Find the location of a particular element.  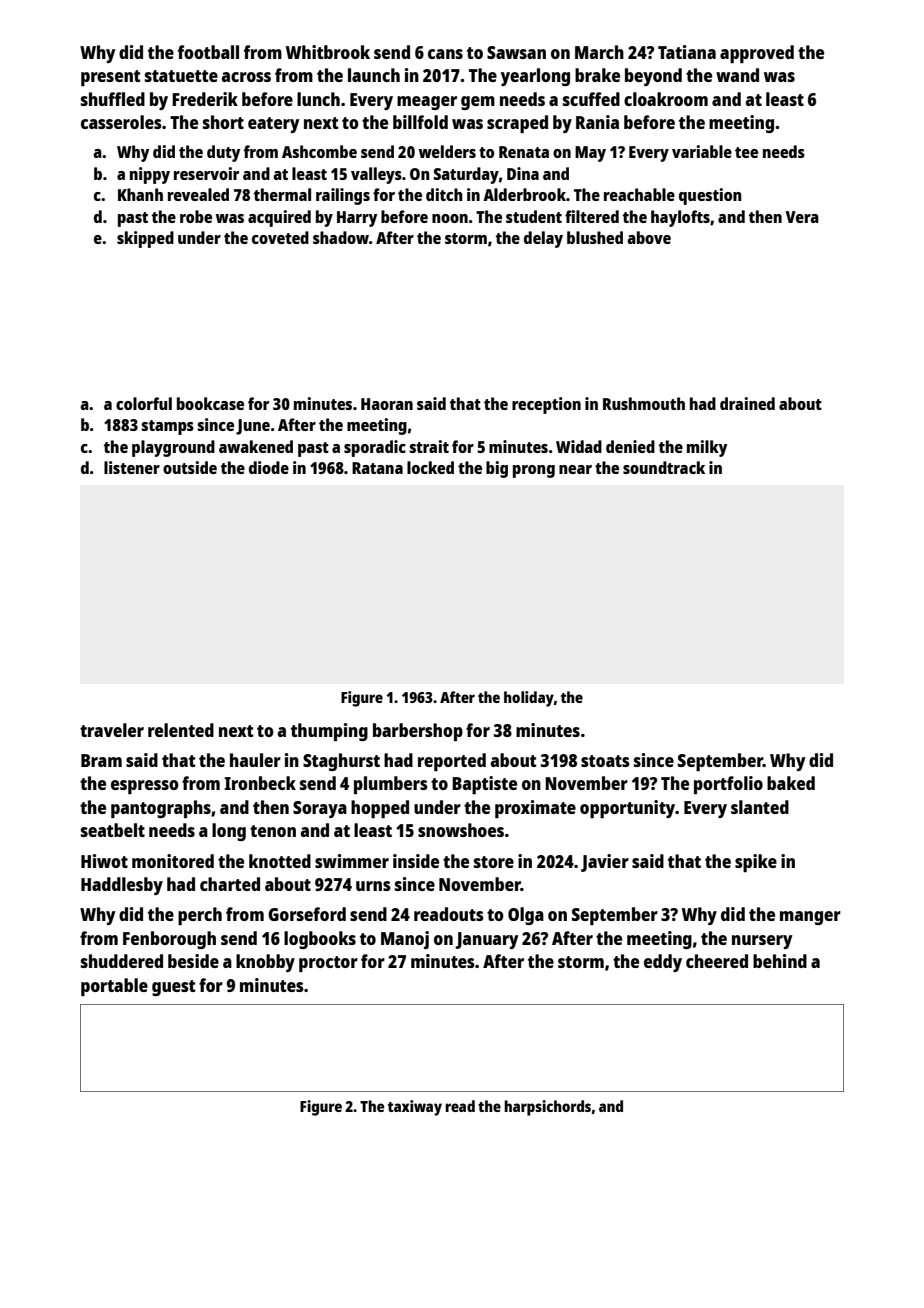

locked is located at coordinates (430, 467).
